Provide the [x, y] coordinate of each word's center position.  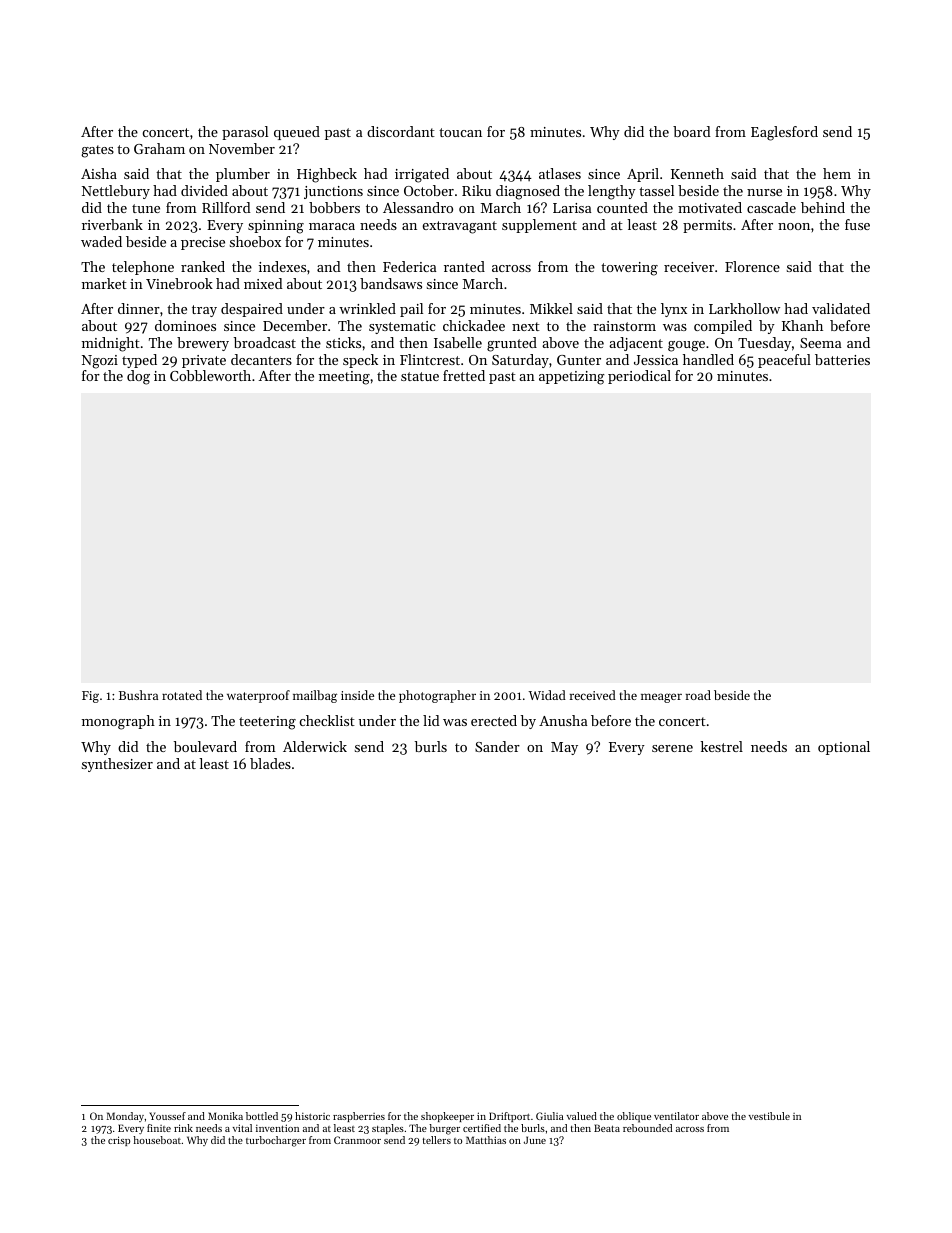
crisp [119, 1141]
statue [420, 376]
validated [841, 308]
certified [482, 1128]
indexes [282, 266]
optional [844, 748]
